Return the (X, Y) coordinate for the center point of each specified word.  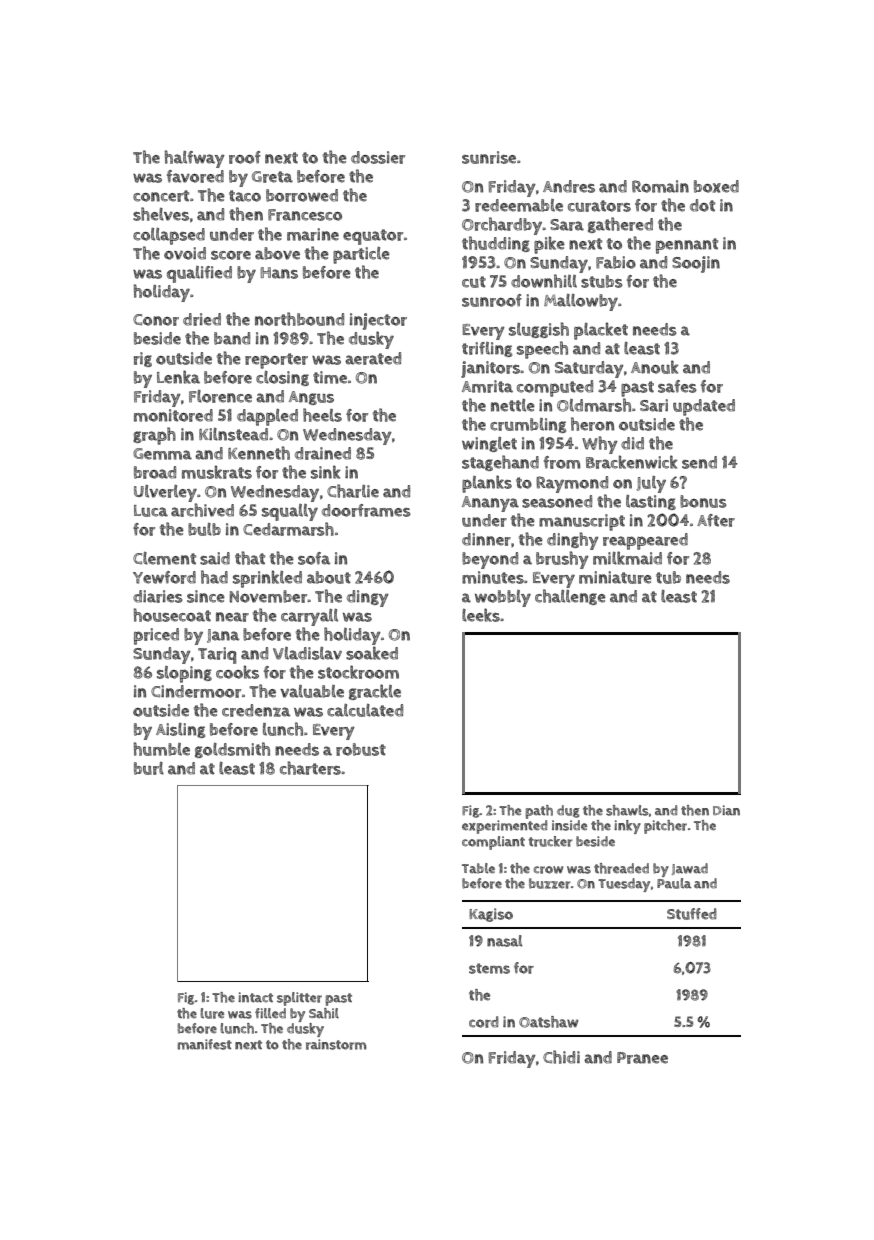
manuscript (582, 522)
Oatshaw (549, 1022)
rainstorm (336, 1044)
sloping (184, 674)
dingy (368, 598)
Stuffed (692, 914)
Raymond (572, 484)
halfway (194, 159)
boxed (716, 186)
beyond (490, 560)
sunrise (489, 157)
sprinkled (267, 579)
